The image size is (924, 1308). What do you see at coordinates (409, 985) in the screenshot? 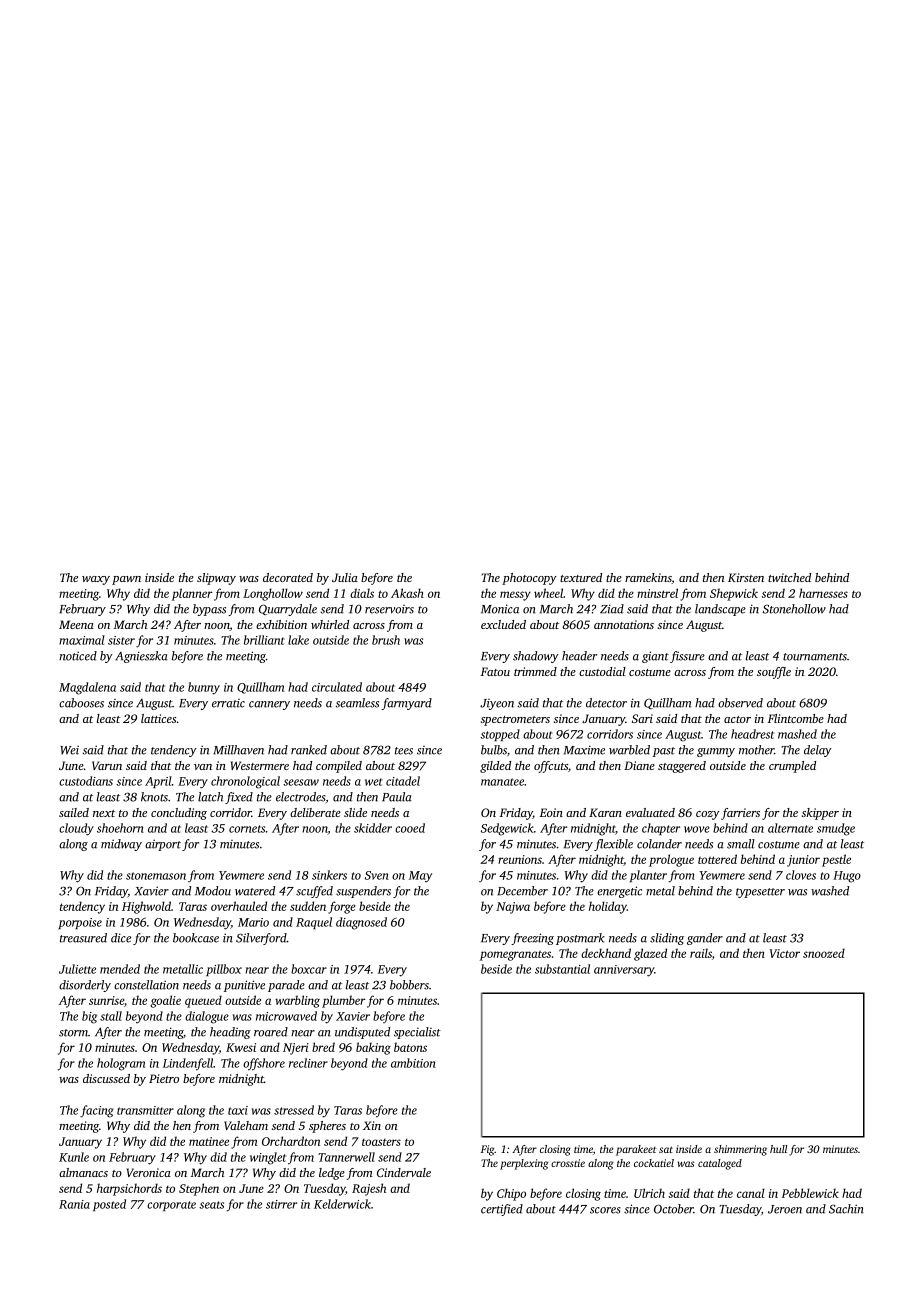
I see `bobbers` at bounding box center [409, 985].
